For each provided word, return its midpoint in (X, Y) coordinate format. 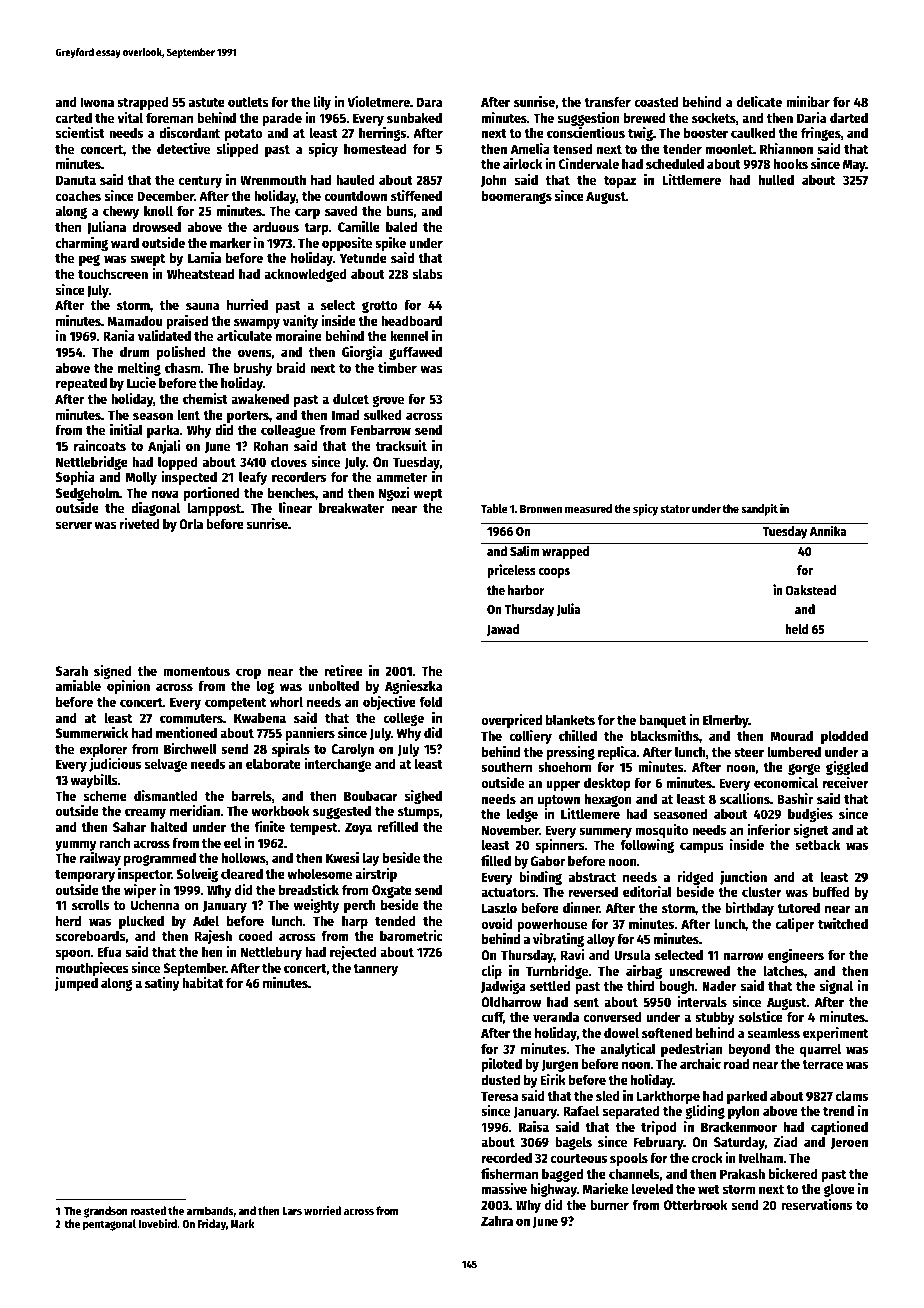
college (403, 719)
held (797, 629)
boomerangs (517, 197)
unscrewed (699, 971)
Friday (212, 1225)
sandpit (759, 509)
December (165, 195)
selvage (166, 765)
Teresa (499, 1096)
